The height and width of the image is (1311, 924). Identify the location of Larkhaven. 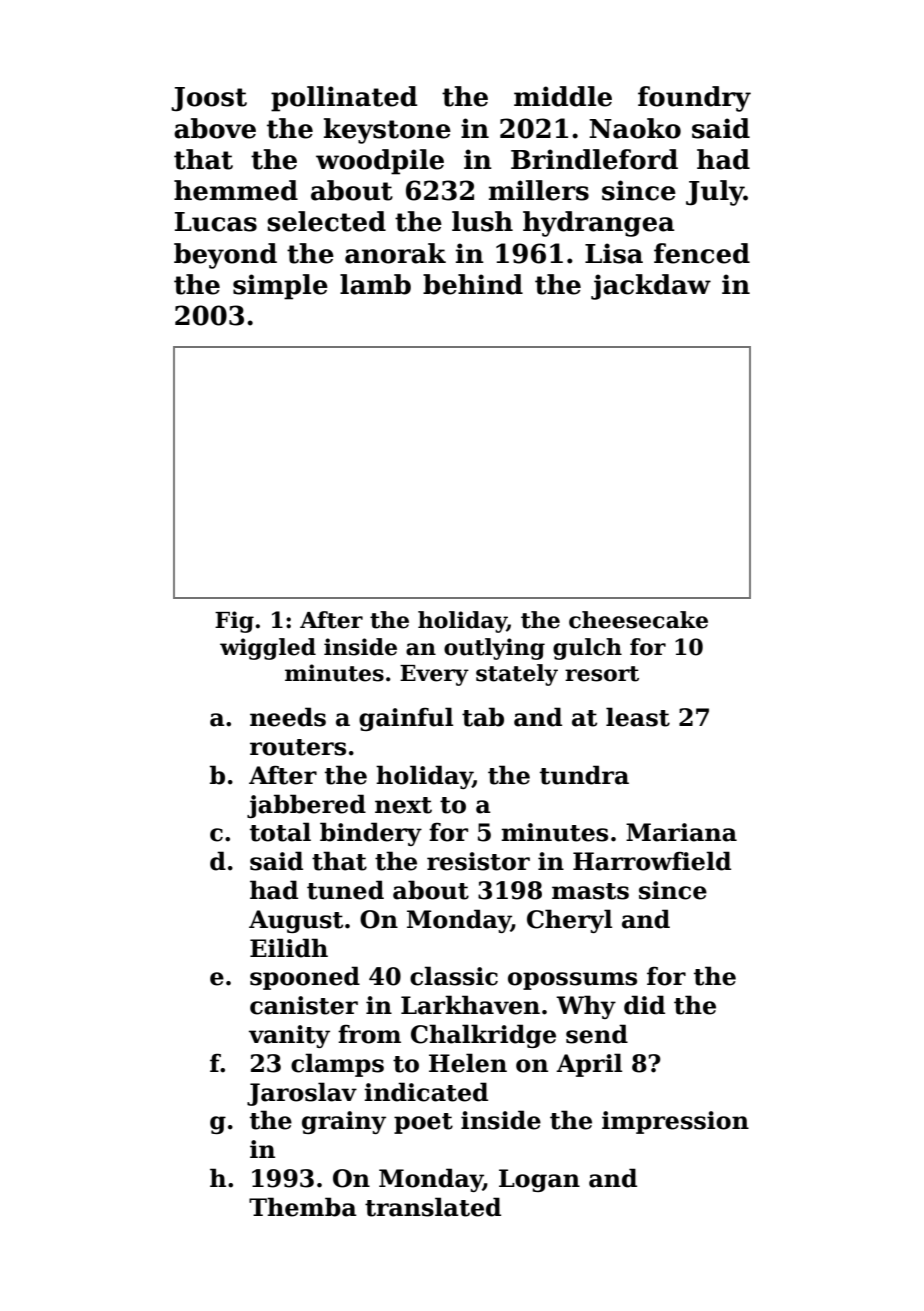
(470, 1005).
